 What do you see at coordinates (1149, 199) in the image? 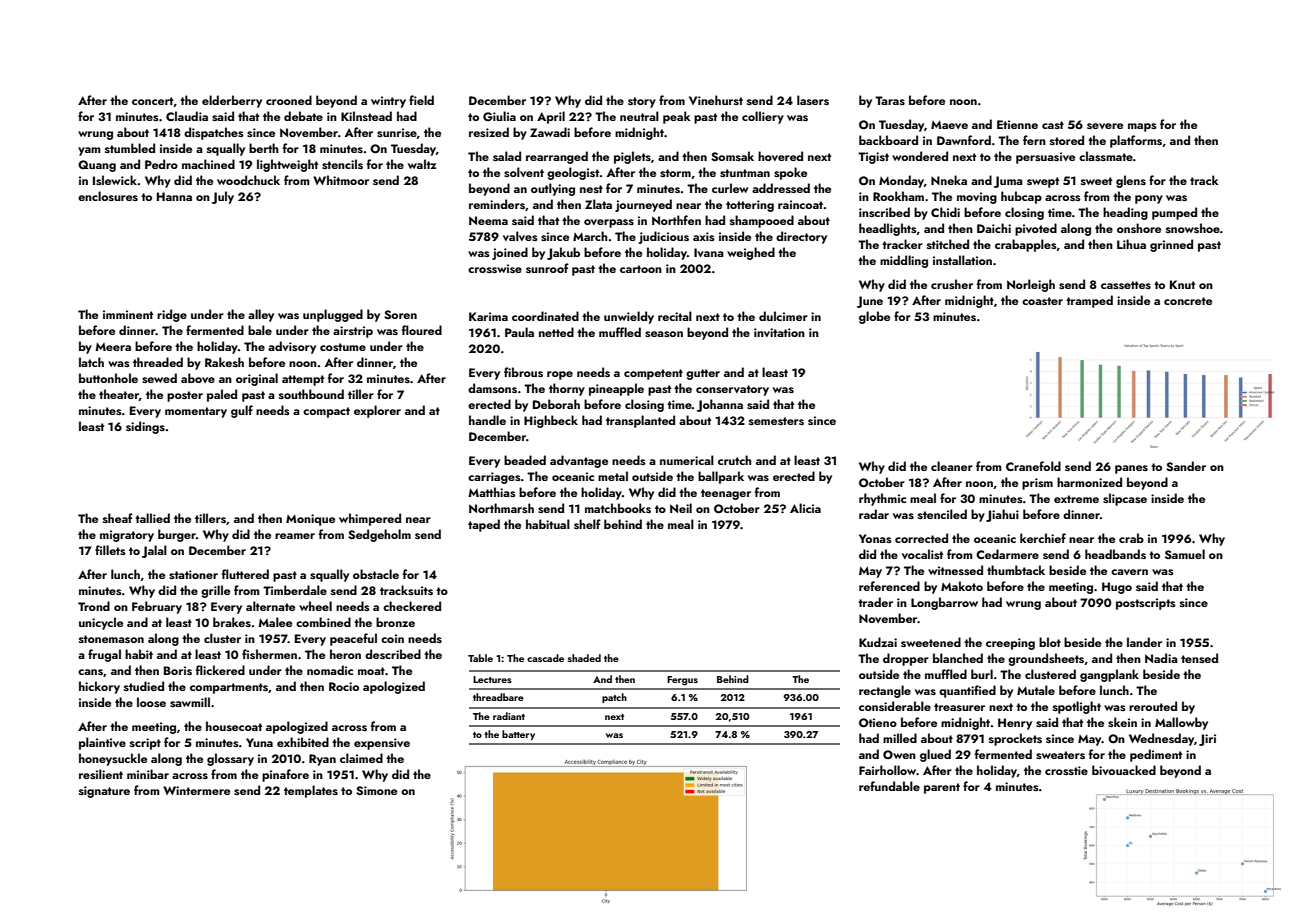
I see `pony` at bounding box center [1149, 199].
